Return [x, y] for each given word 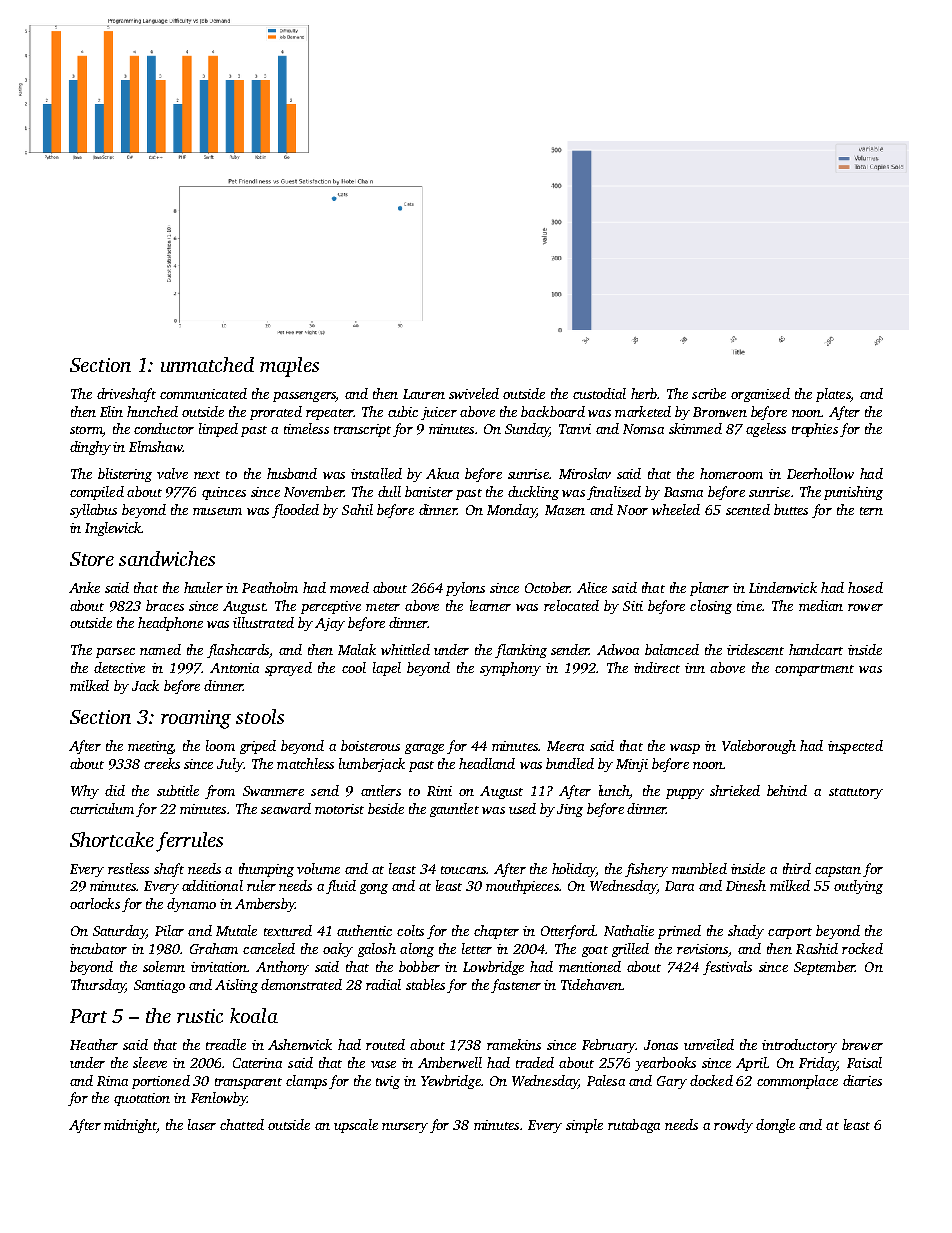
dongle [775, 1126]
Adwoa [618, 649]
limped [218, 430]
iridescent [755, 649]
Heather [94, 1044]
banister [429, 491]
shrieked [735, 790]
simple [584, 1126]
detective [119, 667]
